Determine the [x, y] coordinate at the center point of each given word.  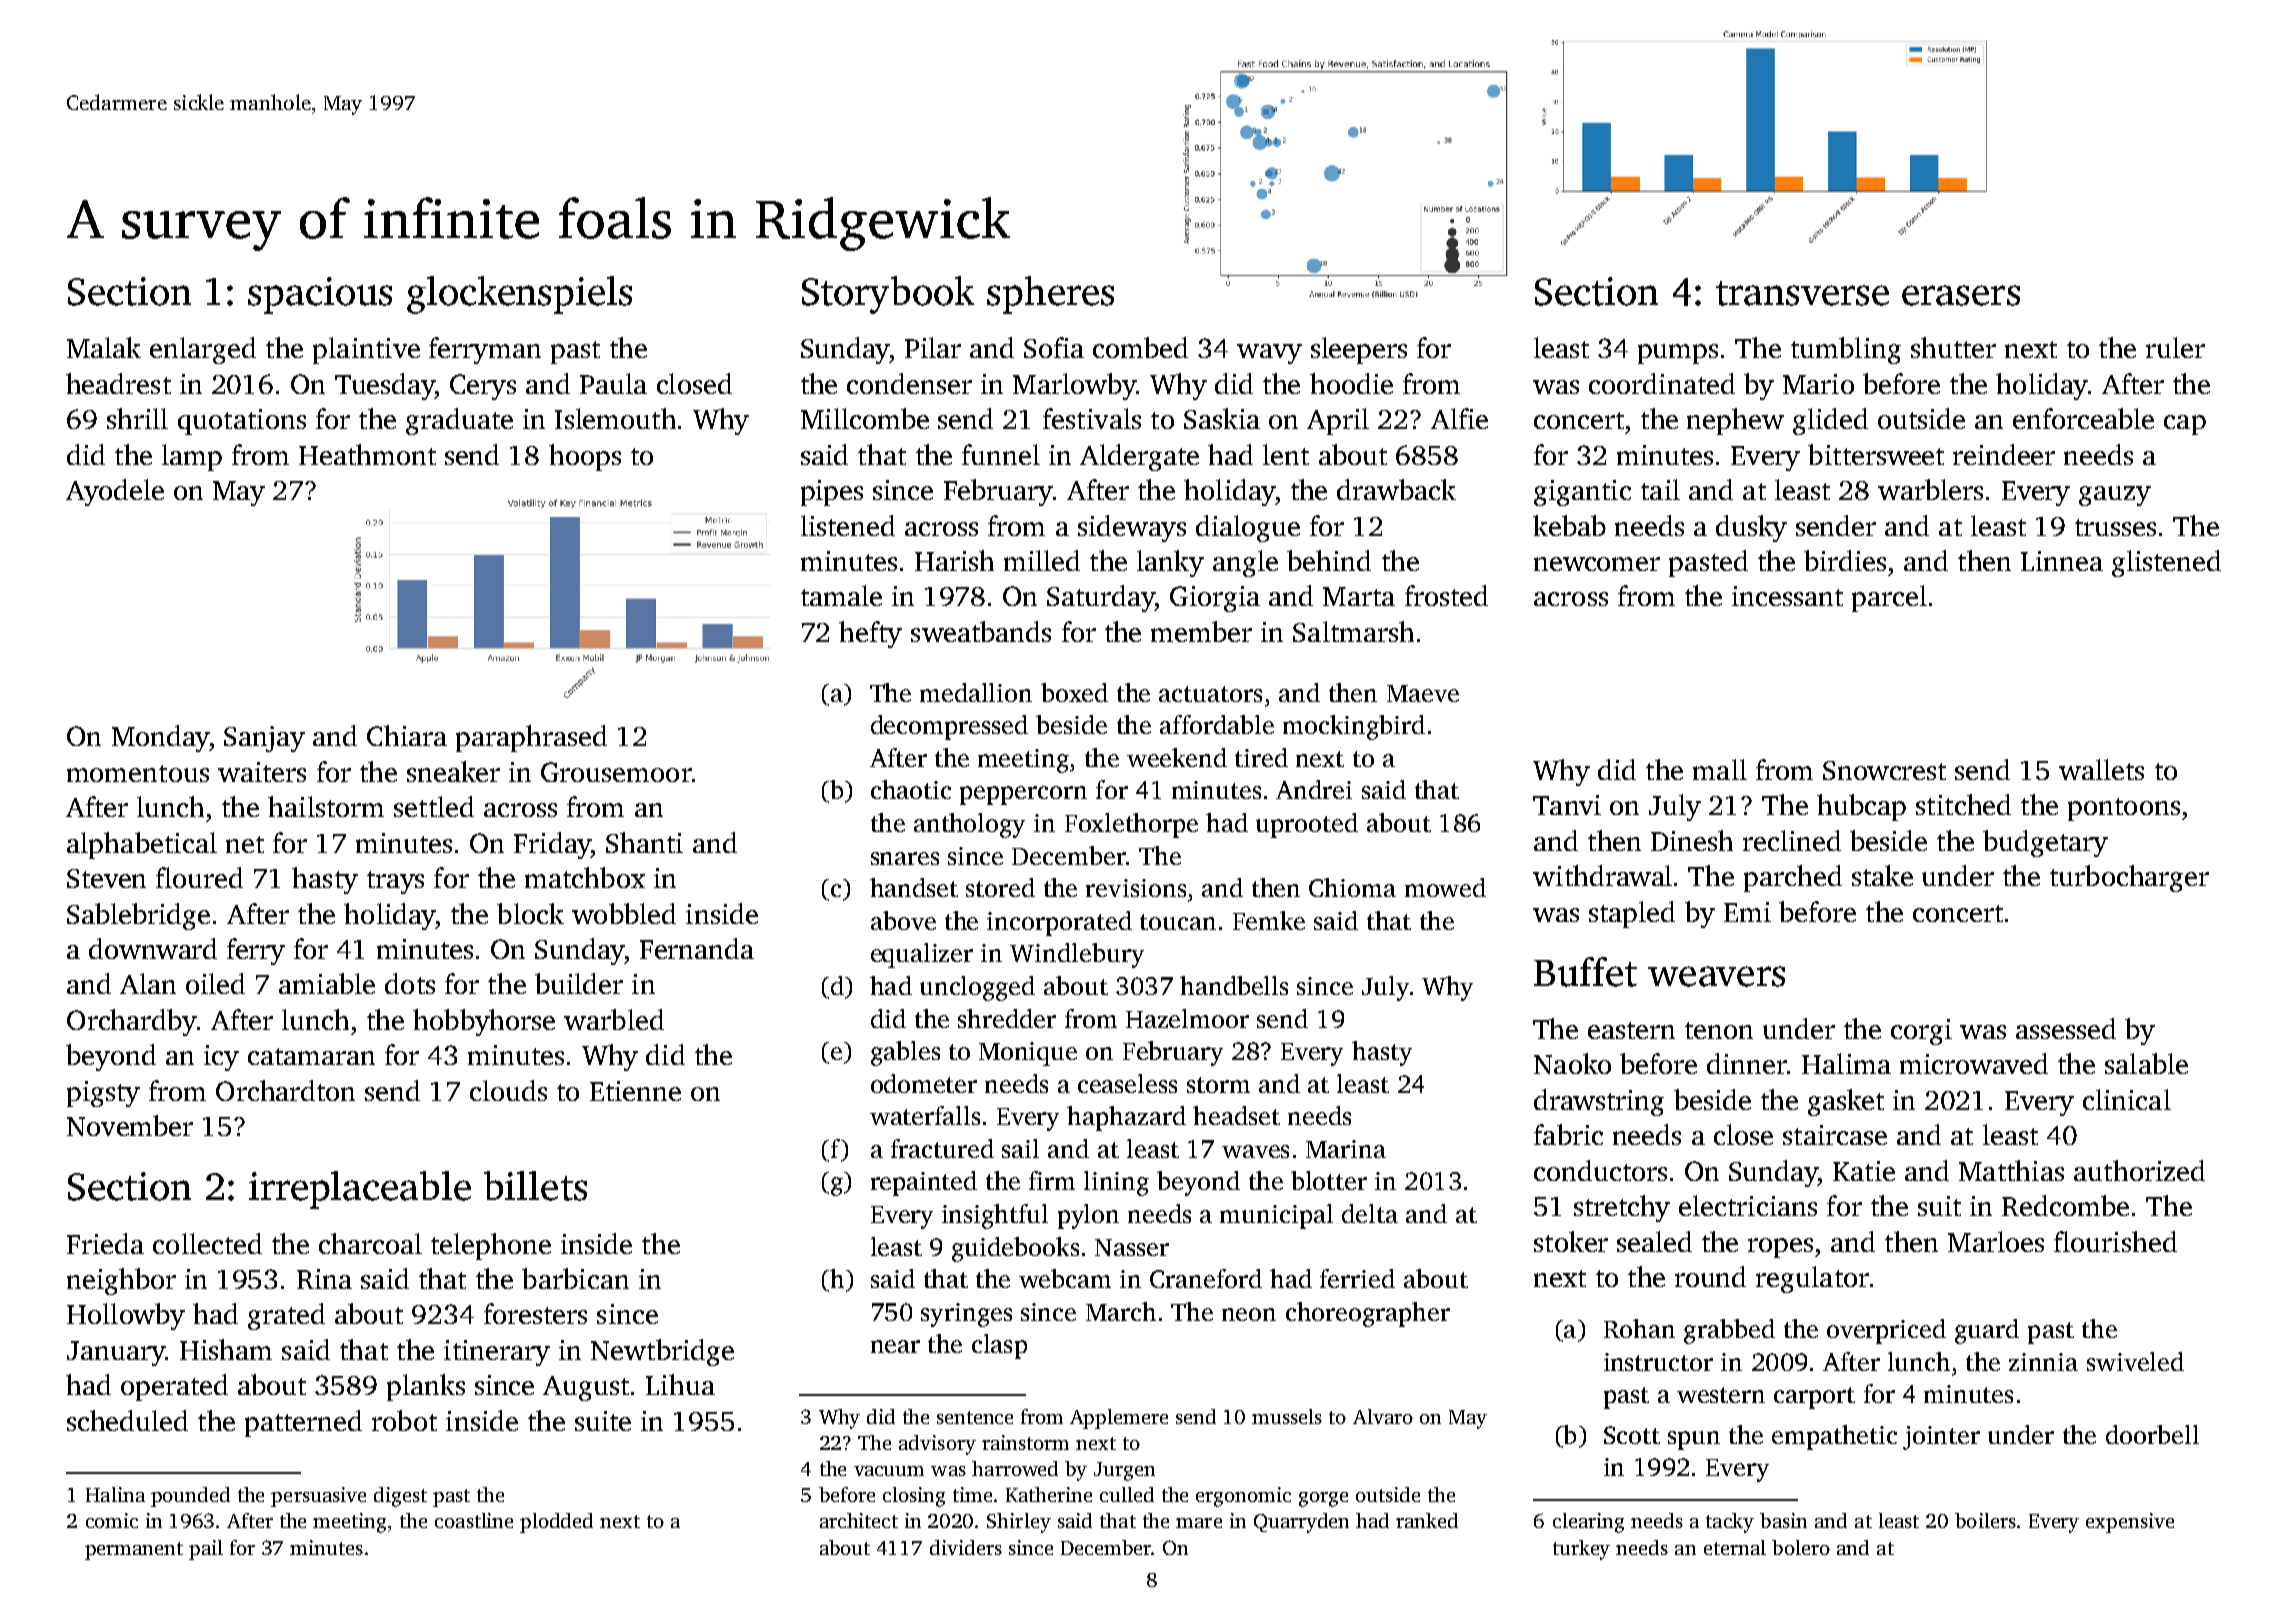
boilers [1985, 1520]
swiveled [2135, 1361]
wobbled [624, 913]
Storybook [888, 295]
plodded [556, 1523]
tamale [841, 595]
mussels [1287, 1416]
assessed [2066, 1028]
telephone [491, 1246]
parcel [1889, 598]
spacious [320, 295]
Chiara [407, 735]
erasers [1961, 295]
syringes [966, 1315]
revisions [1136, 888]
